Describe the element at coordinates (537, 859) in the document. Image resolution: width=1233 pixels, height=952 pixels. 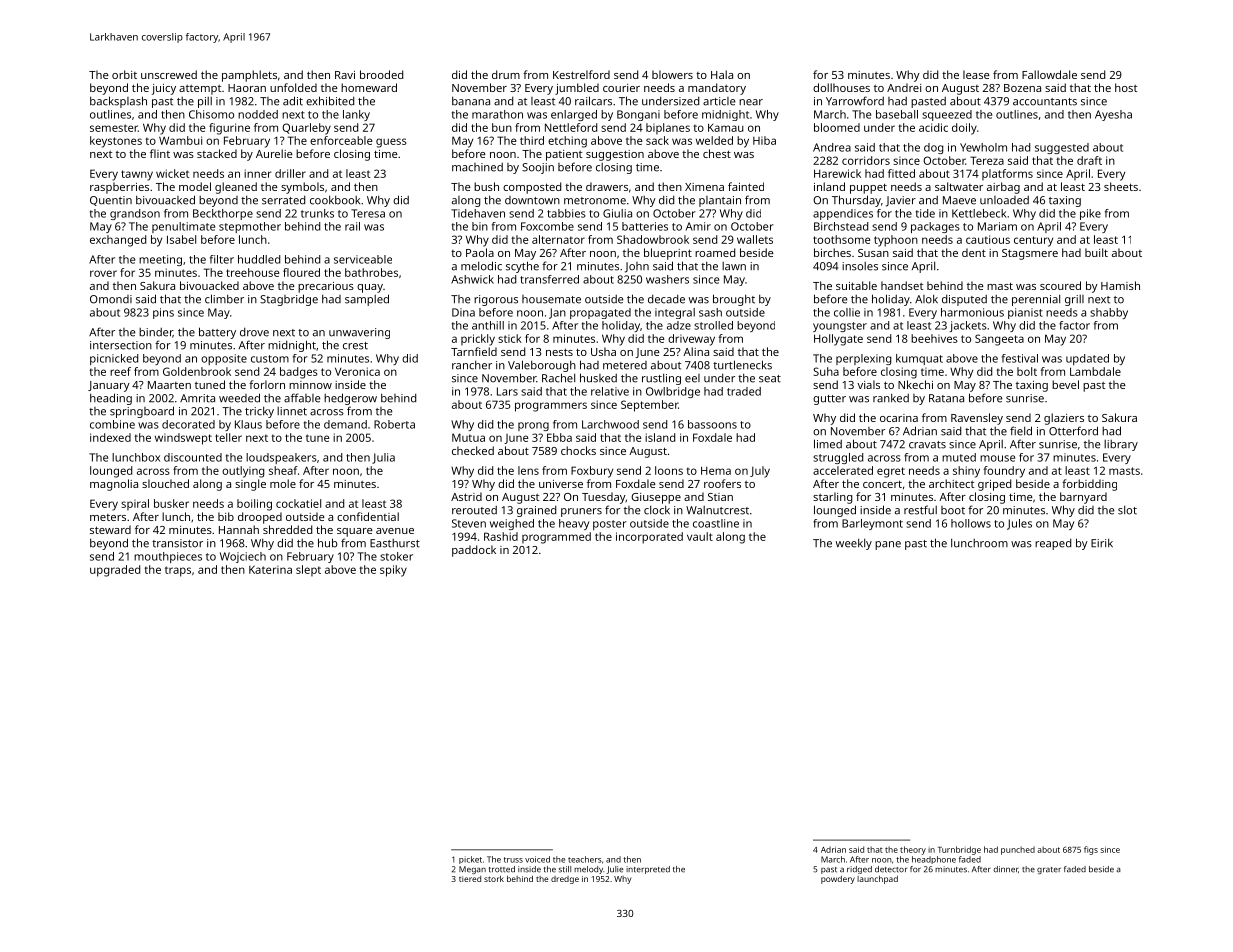
I see `voiced` at that location.
